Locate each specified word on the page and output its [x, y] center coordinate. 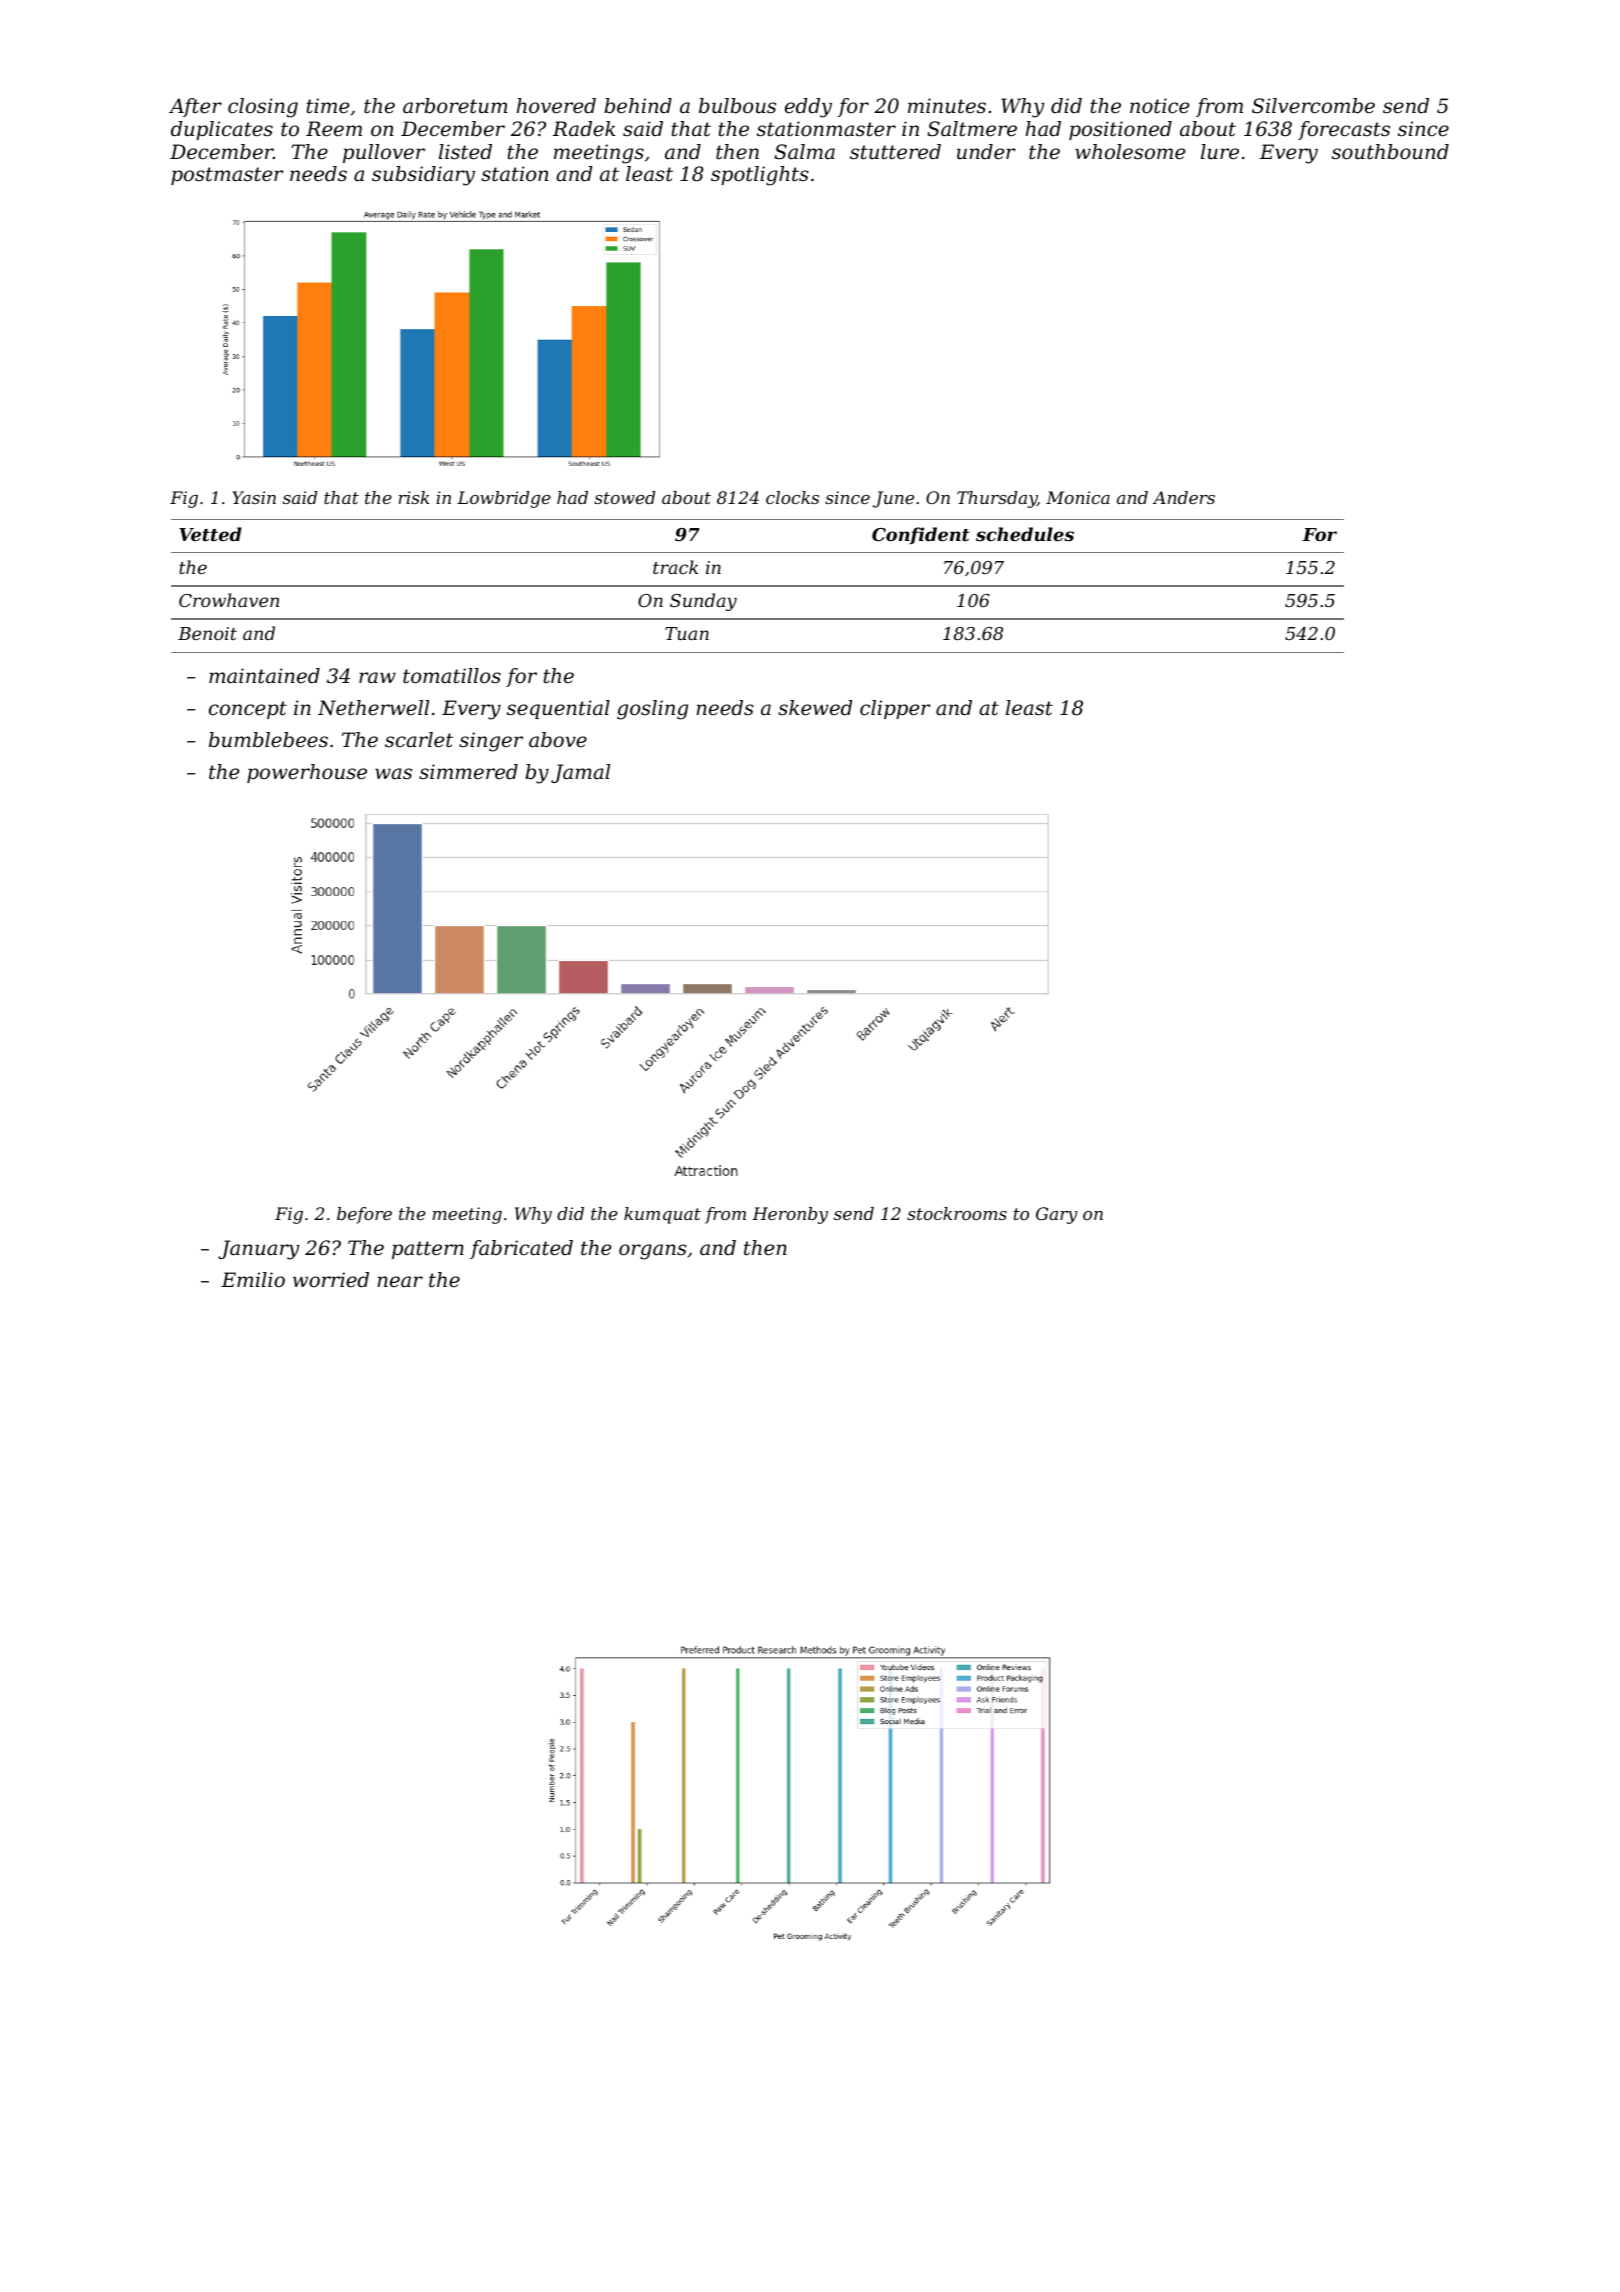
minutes [947, 106]
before [364, 1215]
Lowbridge [504, 499]
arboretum [455, 106]
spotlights [760, 176]
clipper [895, 709]
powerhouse [307, 773]
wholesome [1130, 152]
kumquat [662, 1215]
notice [1159, 106]
